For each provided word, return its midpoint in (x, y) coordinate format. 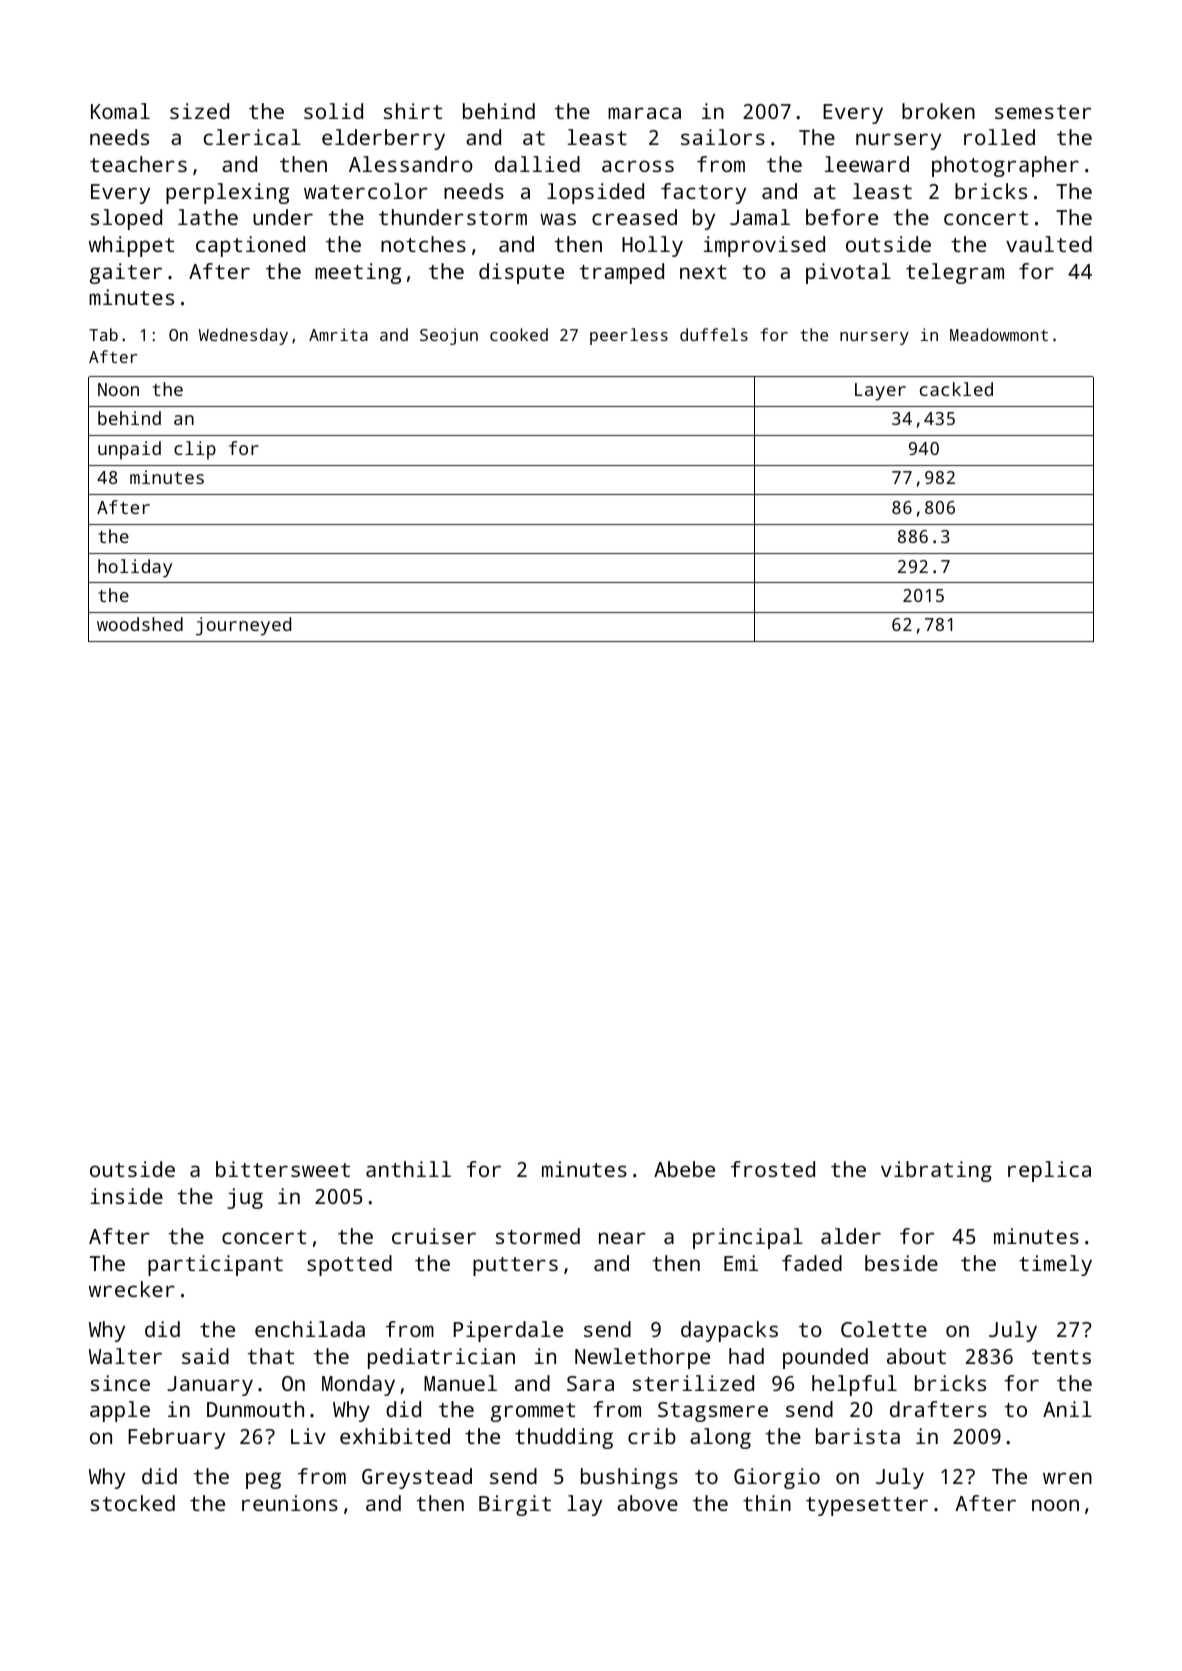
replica (1049, 1171)
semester (1043, 112)
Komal (120, 111)
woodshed (140, 624)
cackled (956, 389)
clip (195, 450)
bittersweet (283, 1169)
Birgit (515, 1505)
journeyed (243, 626)
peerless (629, 336)
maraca (644, 113)
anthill (408, 1169)
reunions (290, 1503)
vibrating (936, 1171)
